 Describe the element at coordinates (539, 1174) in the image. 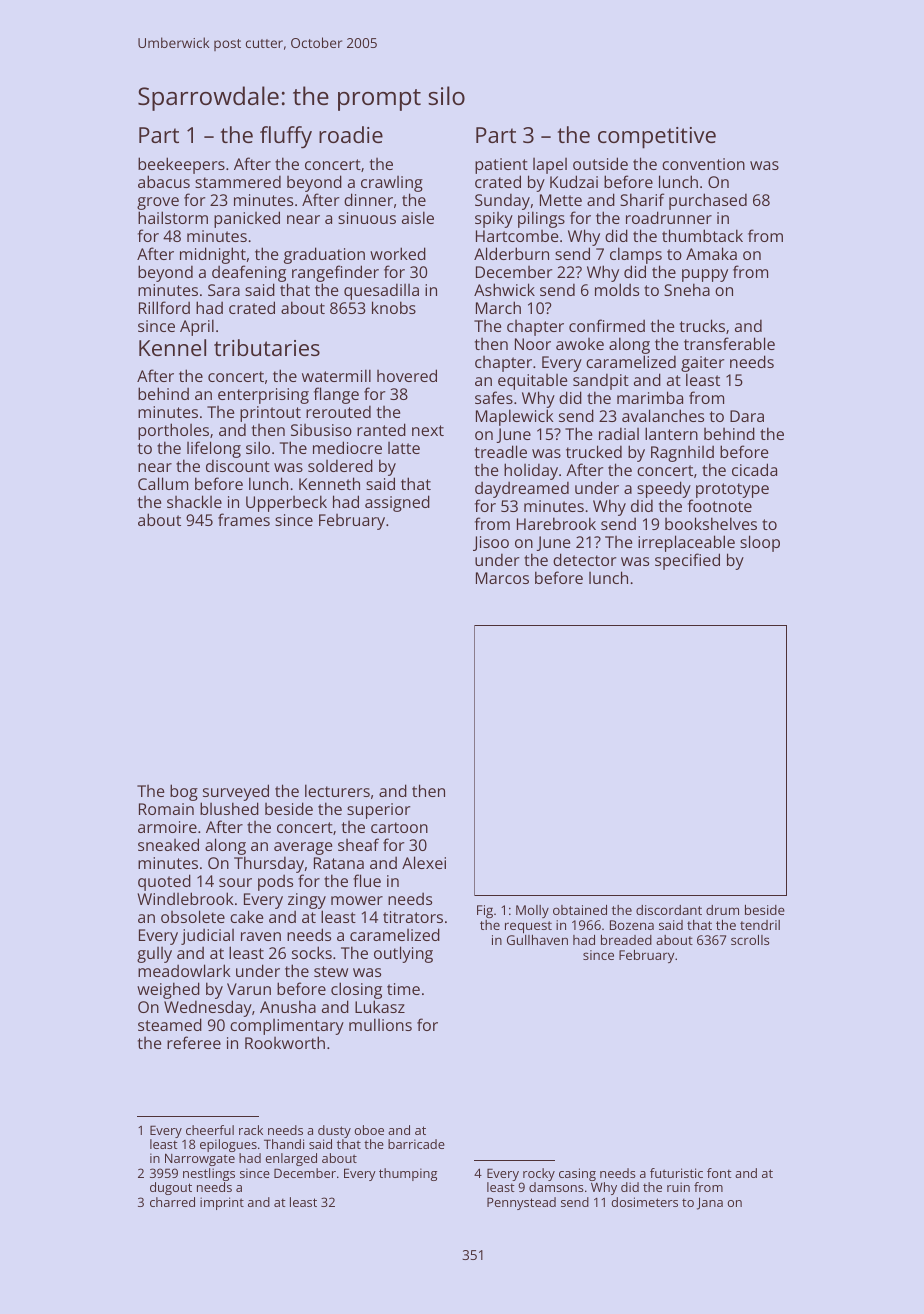

I see `rocky` at that location.
